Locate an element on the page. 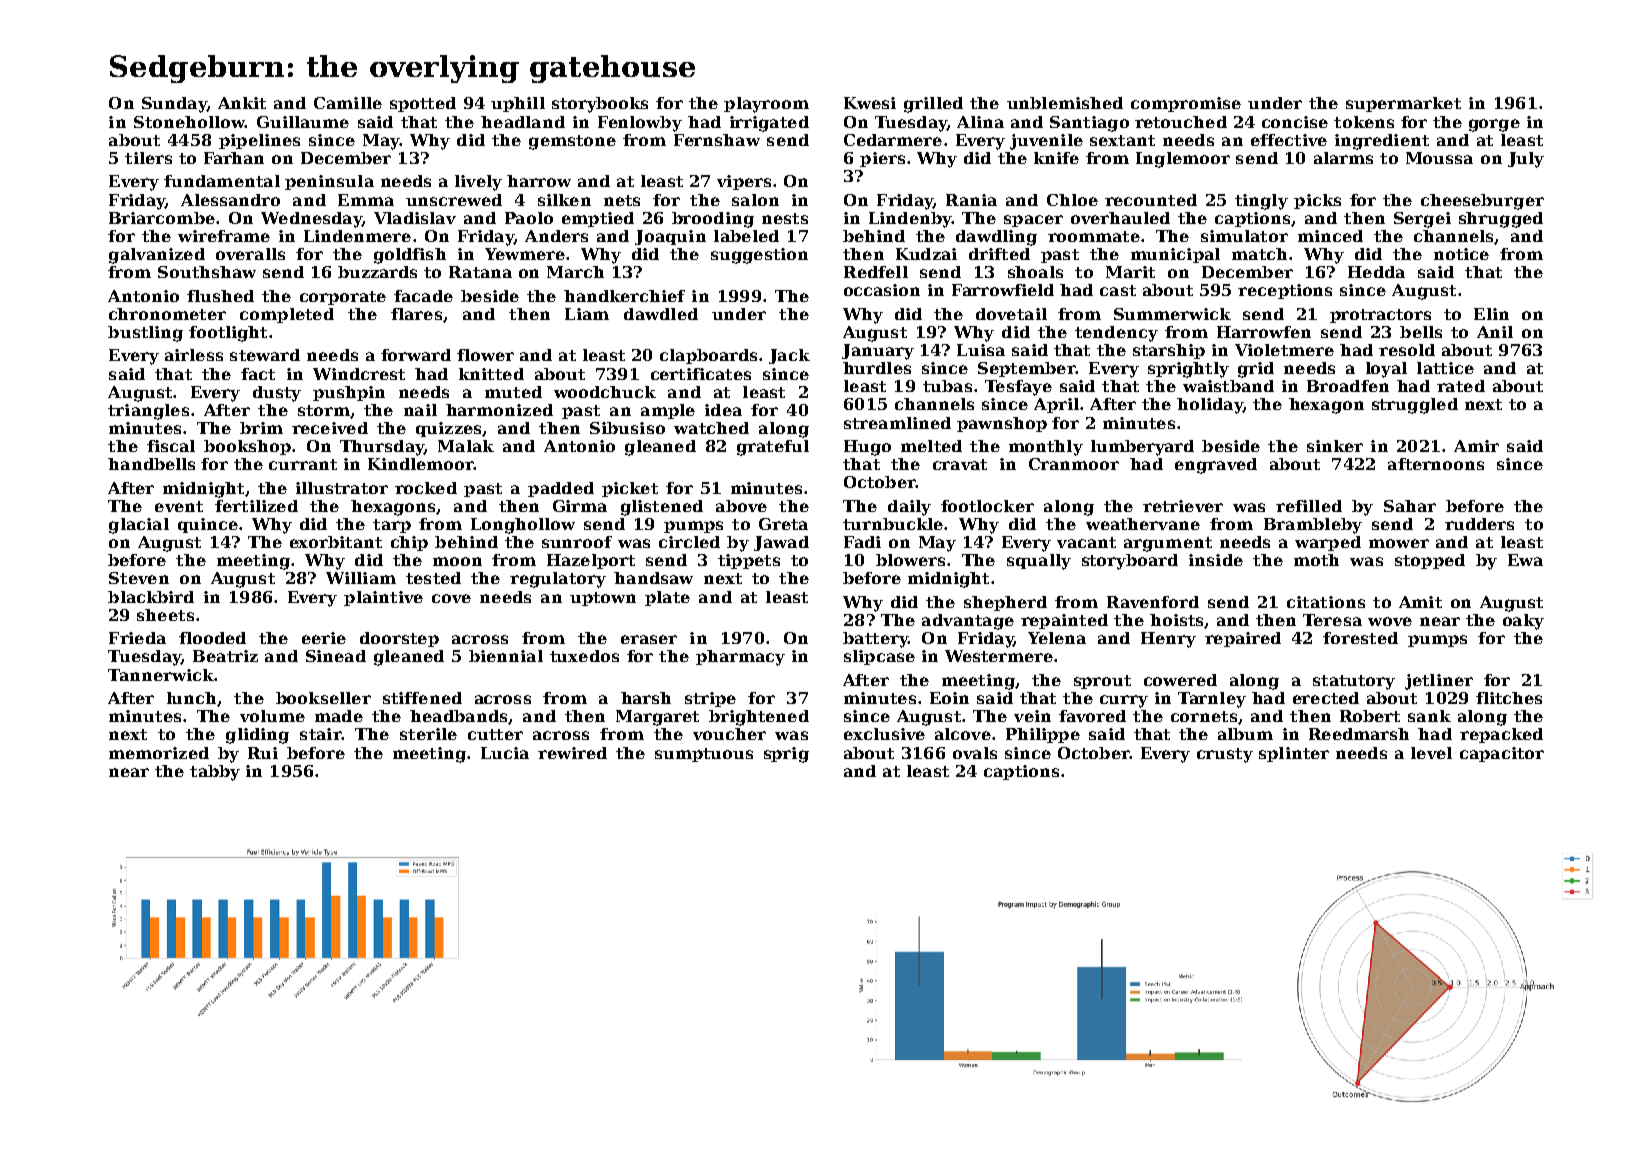  tabby is located at coordinates (215, 773).
